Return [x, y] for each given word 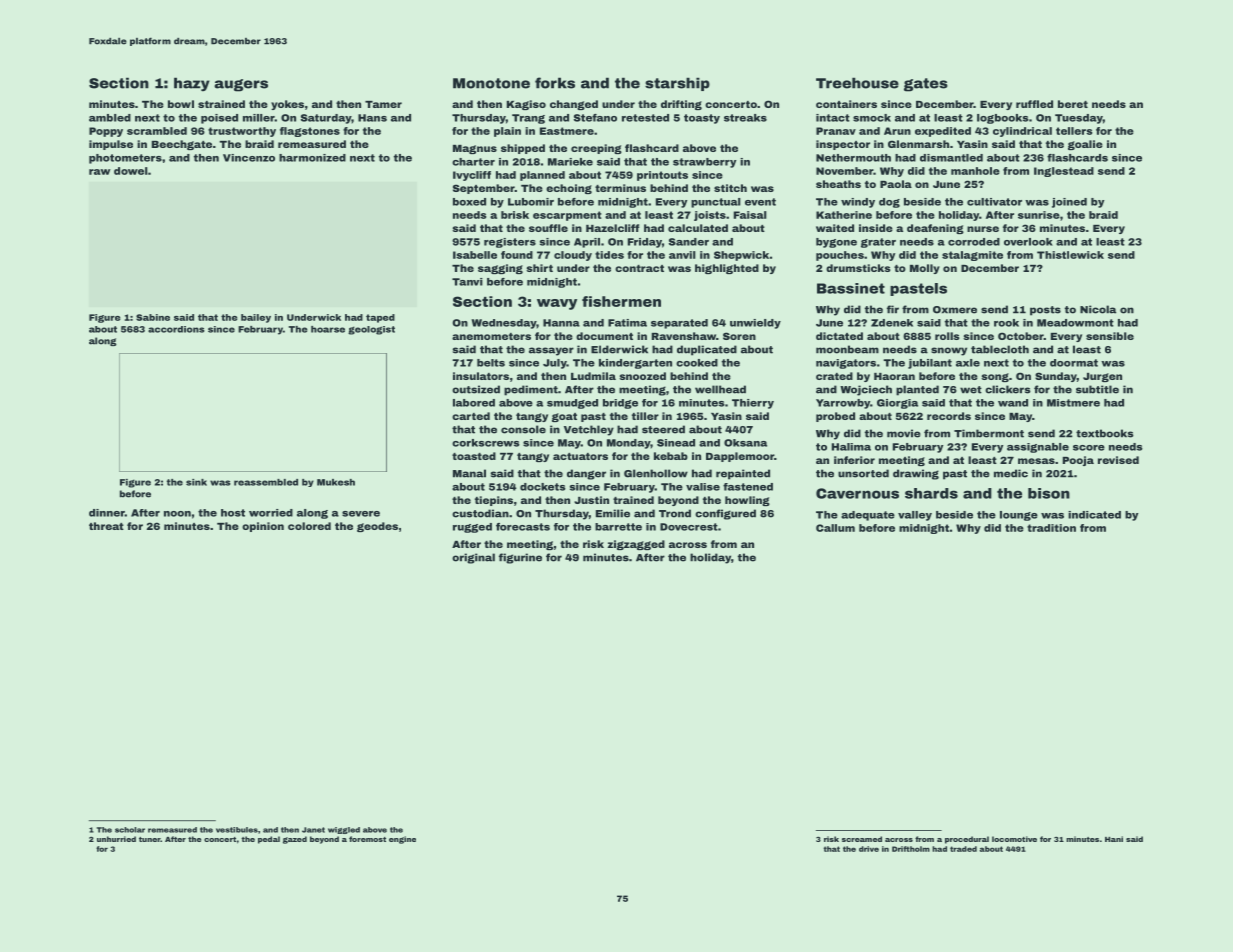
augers [241, 85]
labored [474, 403]
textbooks [1105, 433]
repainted [743, 474]
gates [926, 85]
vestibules [237, 830]
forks [555, 83]
